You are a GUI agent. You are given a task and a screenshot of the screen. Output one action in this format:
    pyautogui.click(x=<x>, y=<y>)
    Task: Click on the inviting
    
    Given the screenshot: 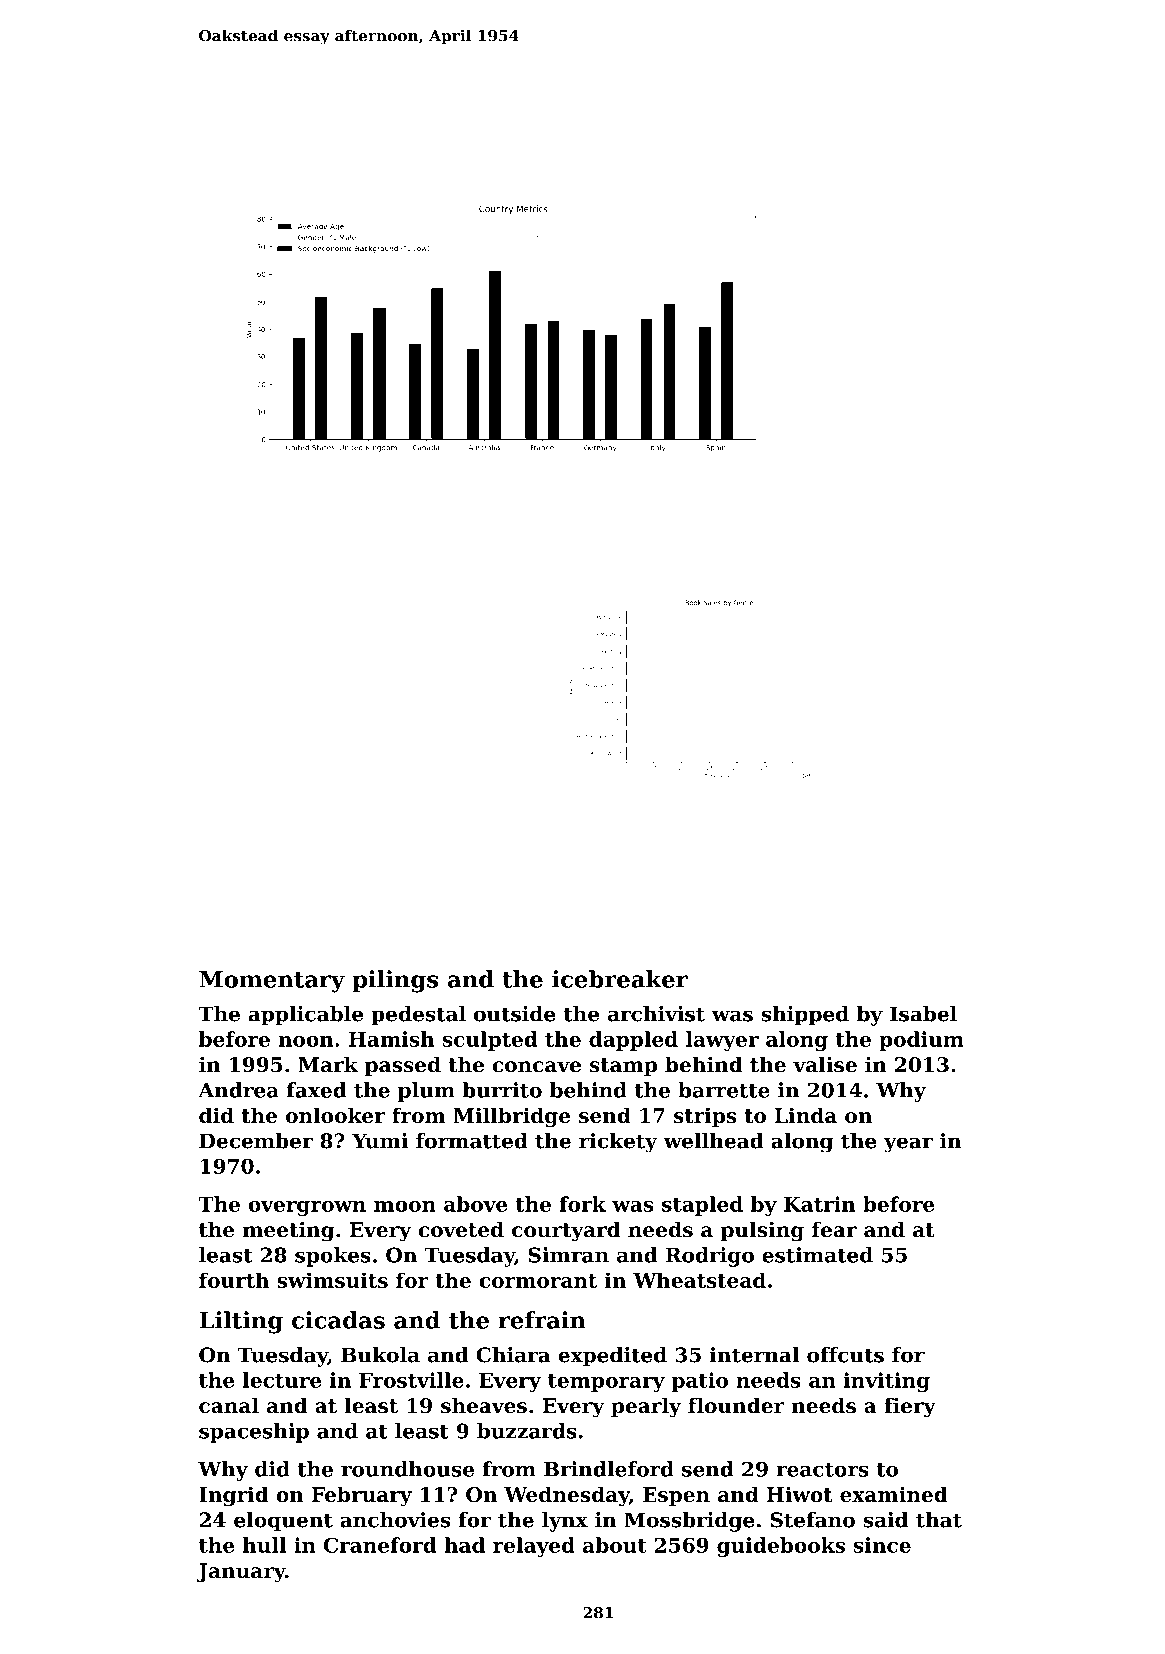 What is the action you would take?
    pyautogui.click(x=886, y=1382)
